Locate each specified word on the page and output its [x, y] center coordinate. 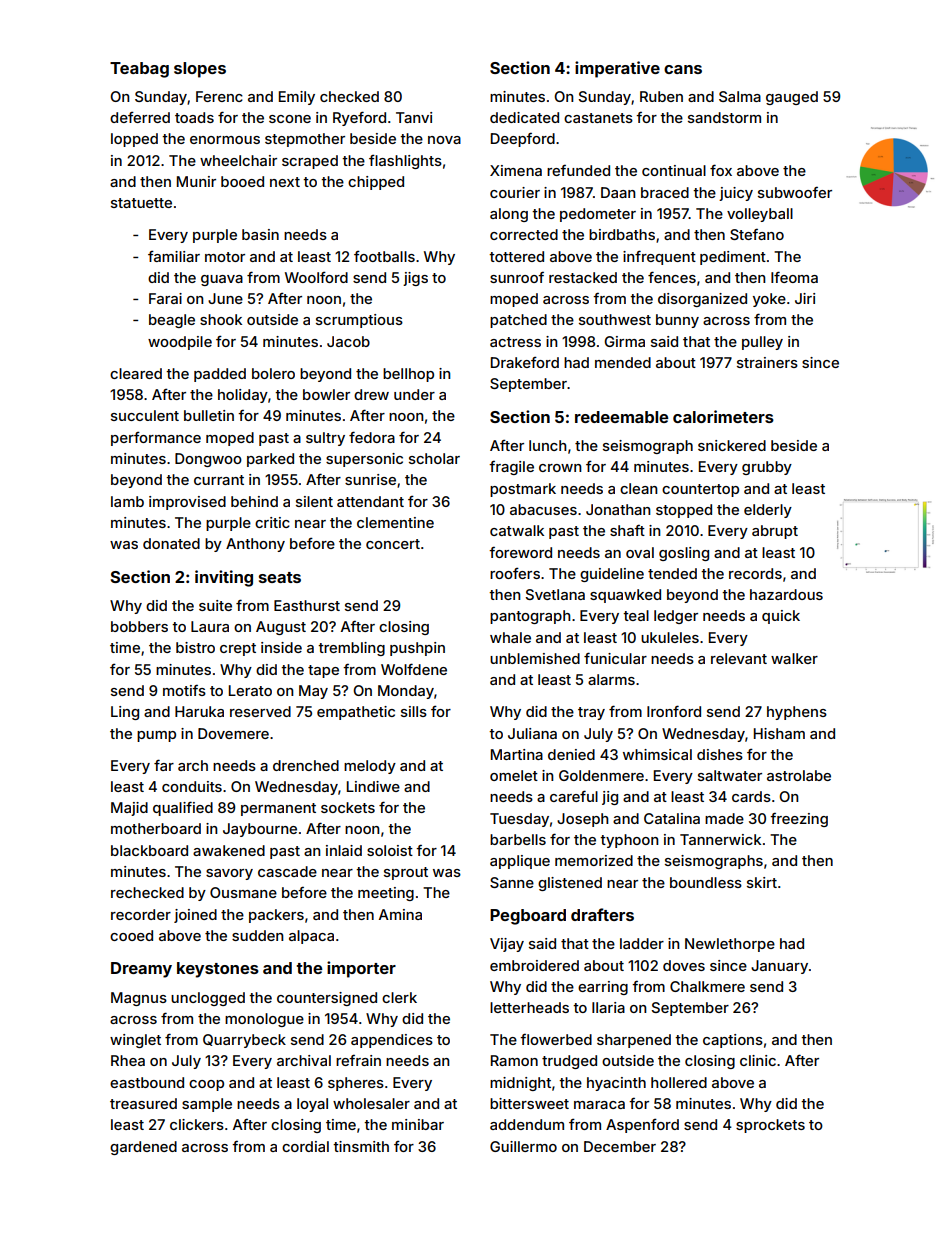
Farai [165, 298]
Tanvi [414, 117]
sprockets [770, 1126]
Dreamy [141, 970]
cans [683, 69]
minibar [418, 1124]
